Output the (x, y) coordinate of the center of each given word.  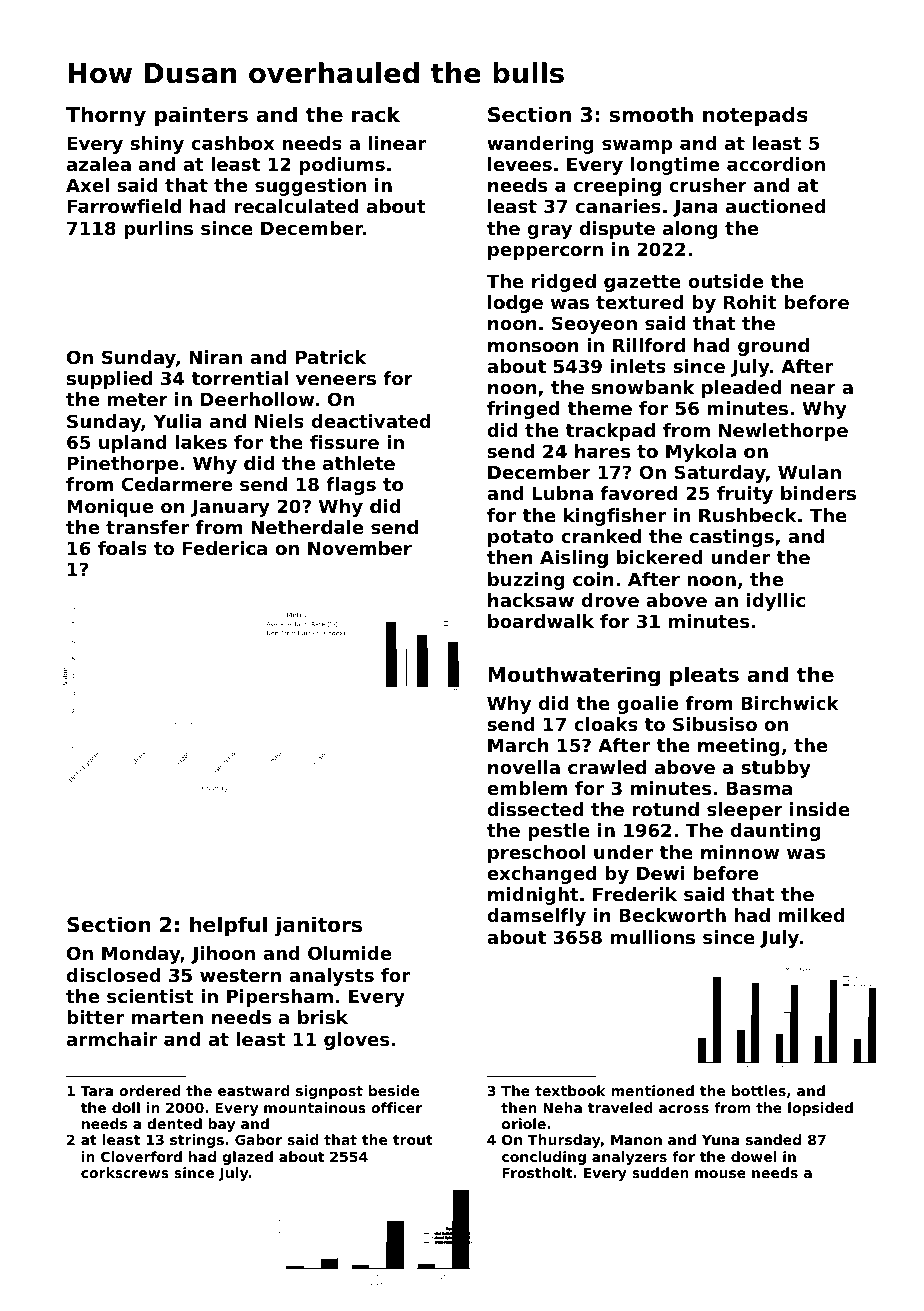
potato (521, 538)
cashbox (232, 143)
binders (818, 493)
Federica (224, 548)
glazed (247, 1158)
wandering (540, 145)
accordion (776, 164)
